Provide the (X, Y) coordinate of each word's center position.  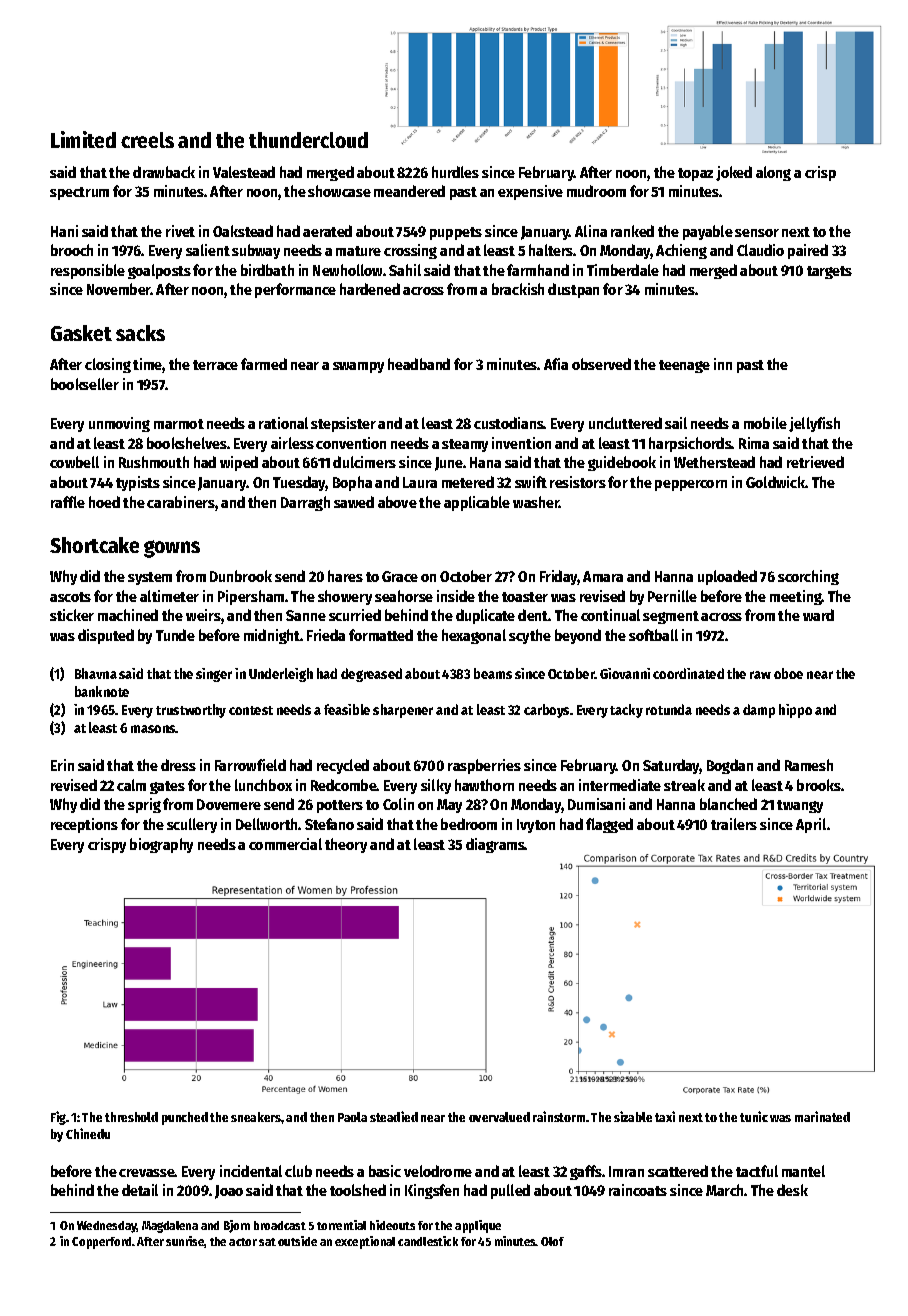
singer (214, 675)
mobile (765, 423)
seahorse (404, 596)
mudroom (596, 191)
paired (808, 251)
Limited (83, 139)
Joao (229, 1192)
